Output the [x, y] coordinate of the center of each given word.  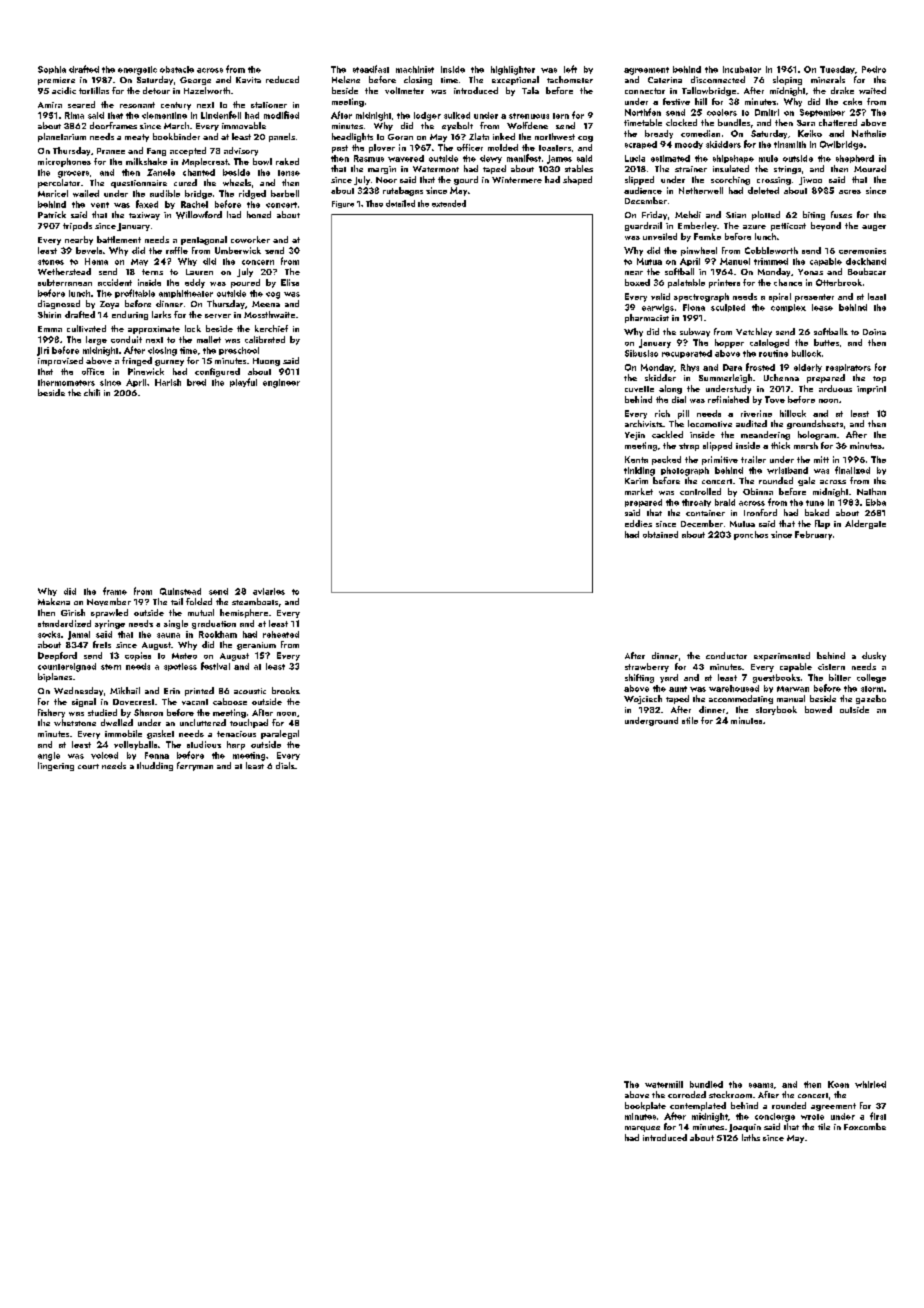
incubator [742, 69]
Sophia [52, 70]
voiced [104, 755]
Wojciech [643, 699]
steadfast [371, 69]
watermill [664, 1084]
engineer [281, 383]
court [88, 766]
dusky [874, 656]
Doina [874, 332]
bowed [818, 709]
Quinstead [180, 591]
